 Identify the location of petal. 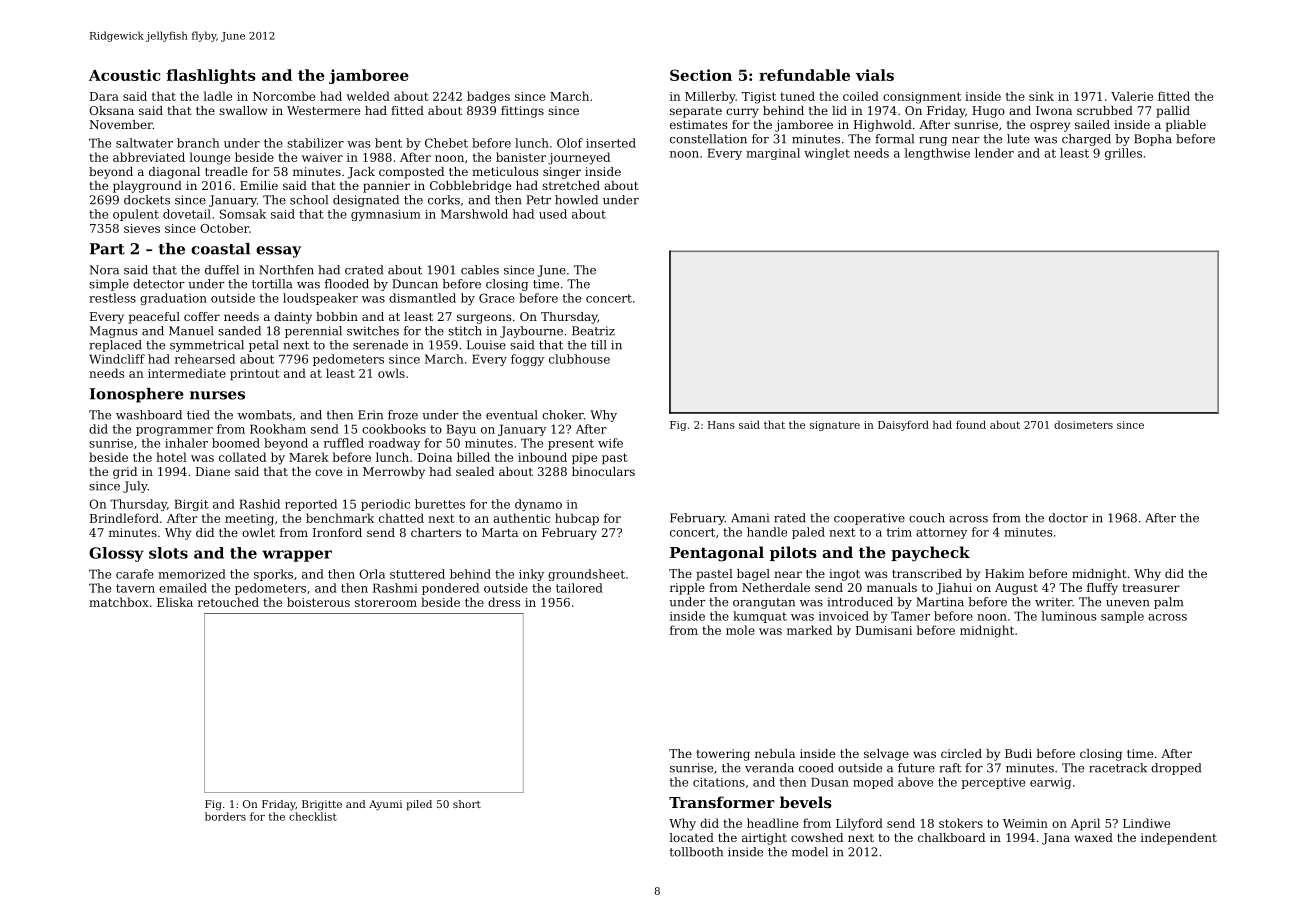
(264, 346).
